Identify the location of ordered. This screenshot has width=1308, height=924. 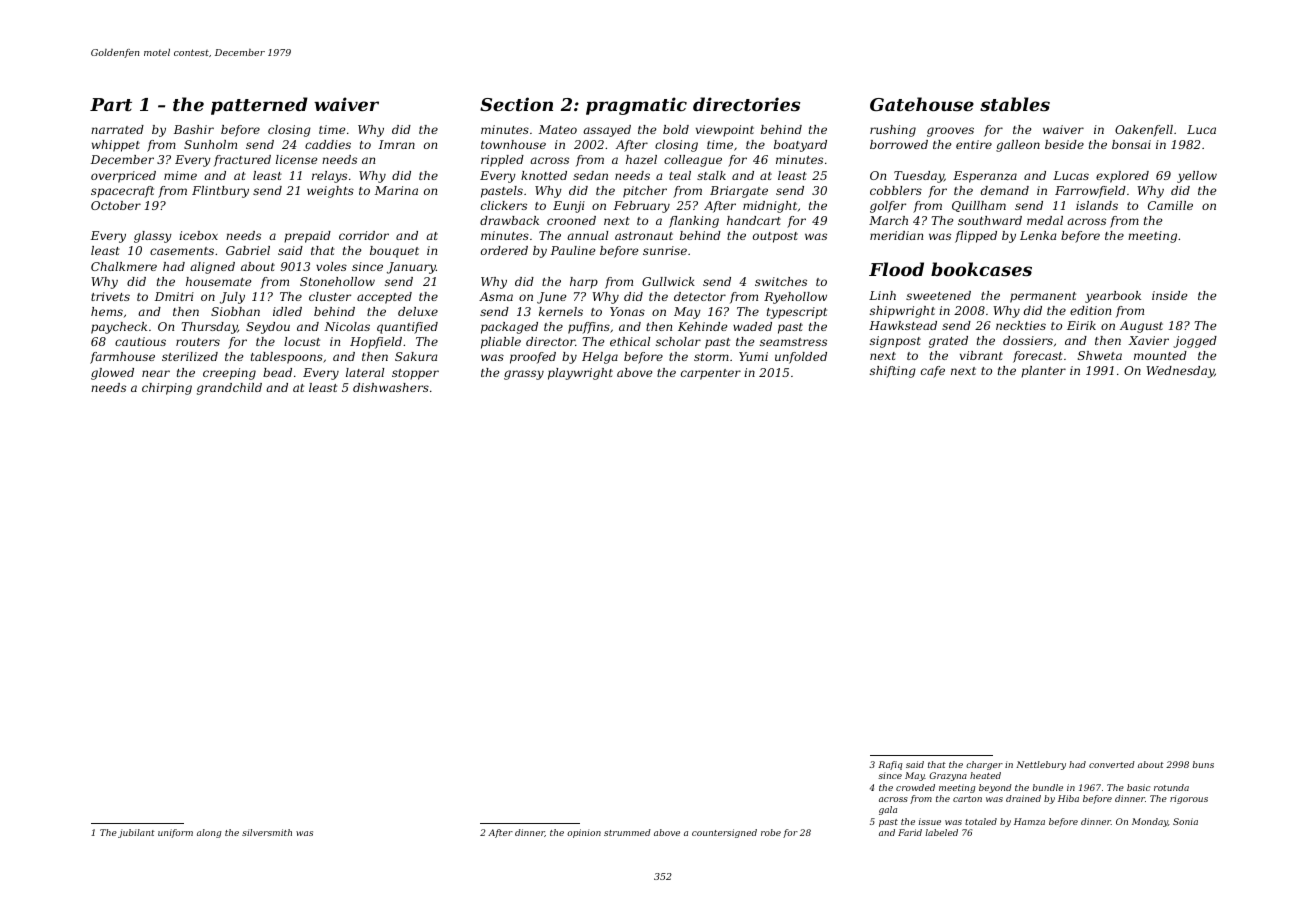
(504, 250).
